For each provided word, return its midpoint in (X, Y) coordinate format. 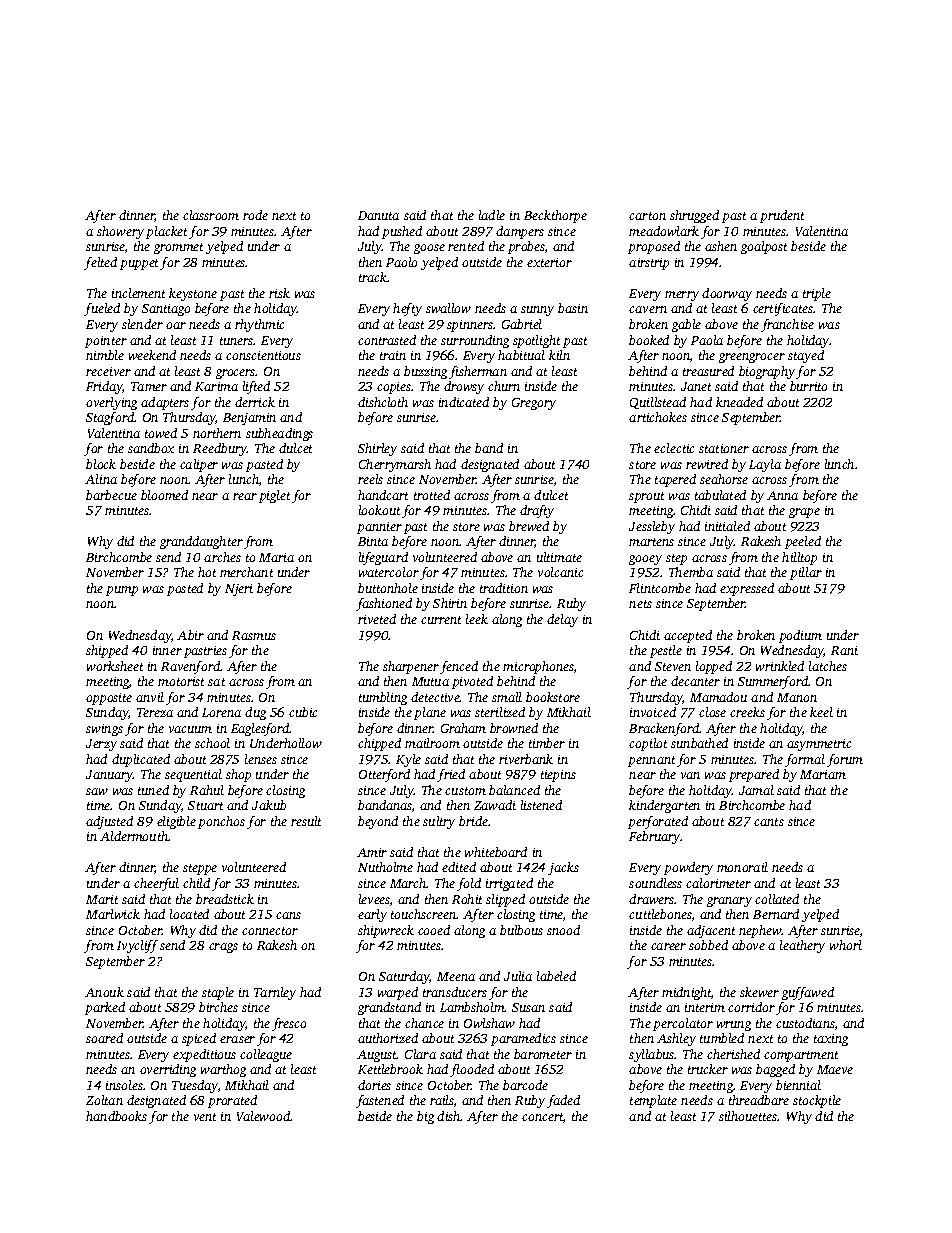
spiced (199, 1039)
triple (817, 294)
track (373, 277)
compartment (801, 1056)
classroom (211, 215)
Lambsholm (472, 1007)
